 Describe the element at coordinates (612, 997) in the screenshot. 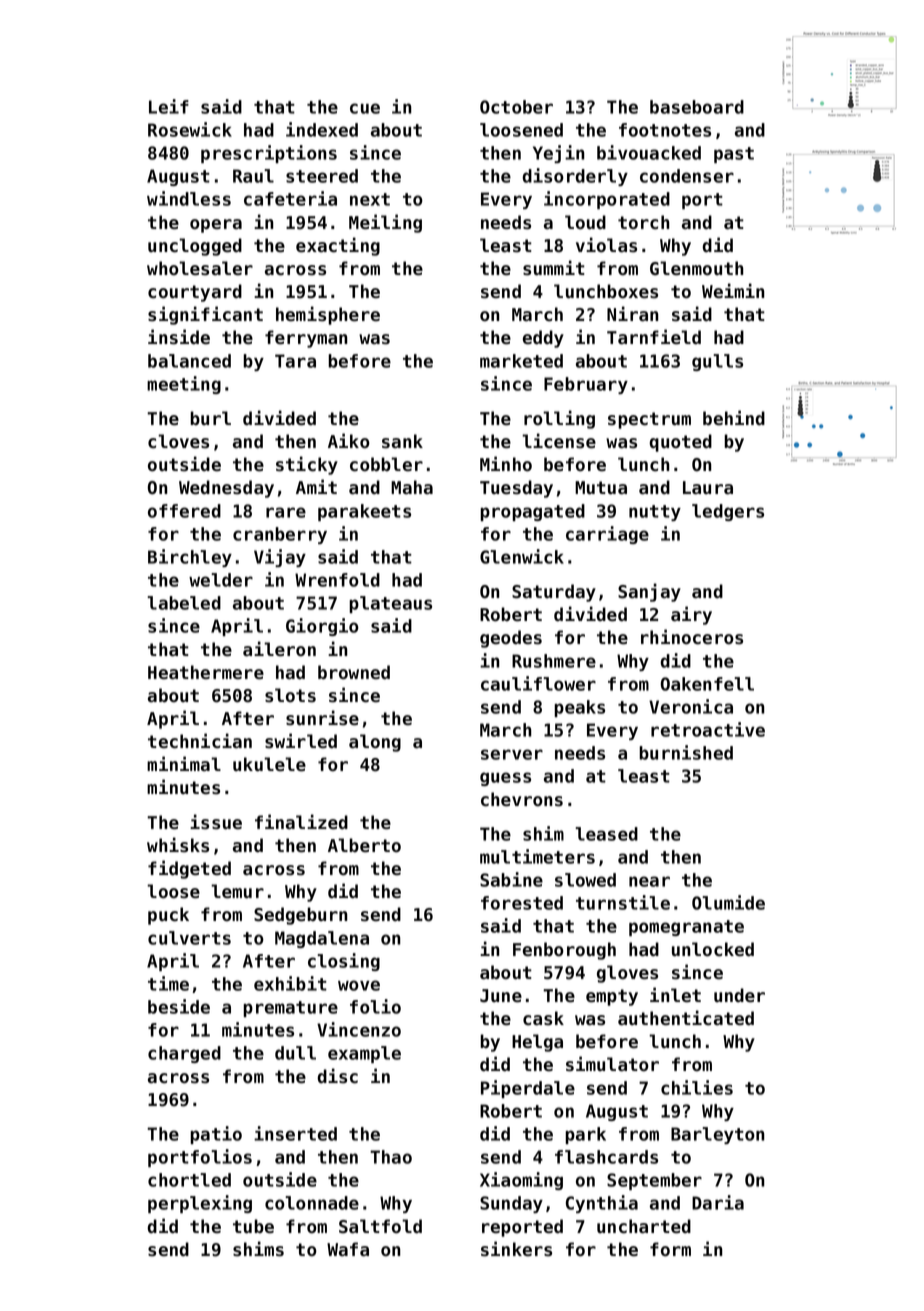

I see `empty` at that location.
